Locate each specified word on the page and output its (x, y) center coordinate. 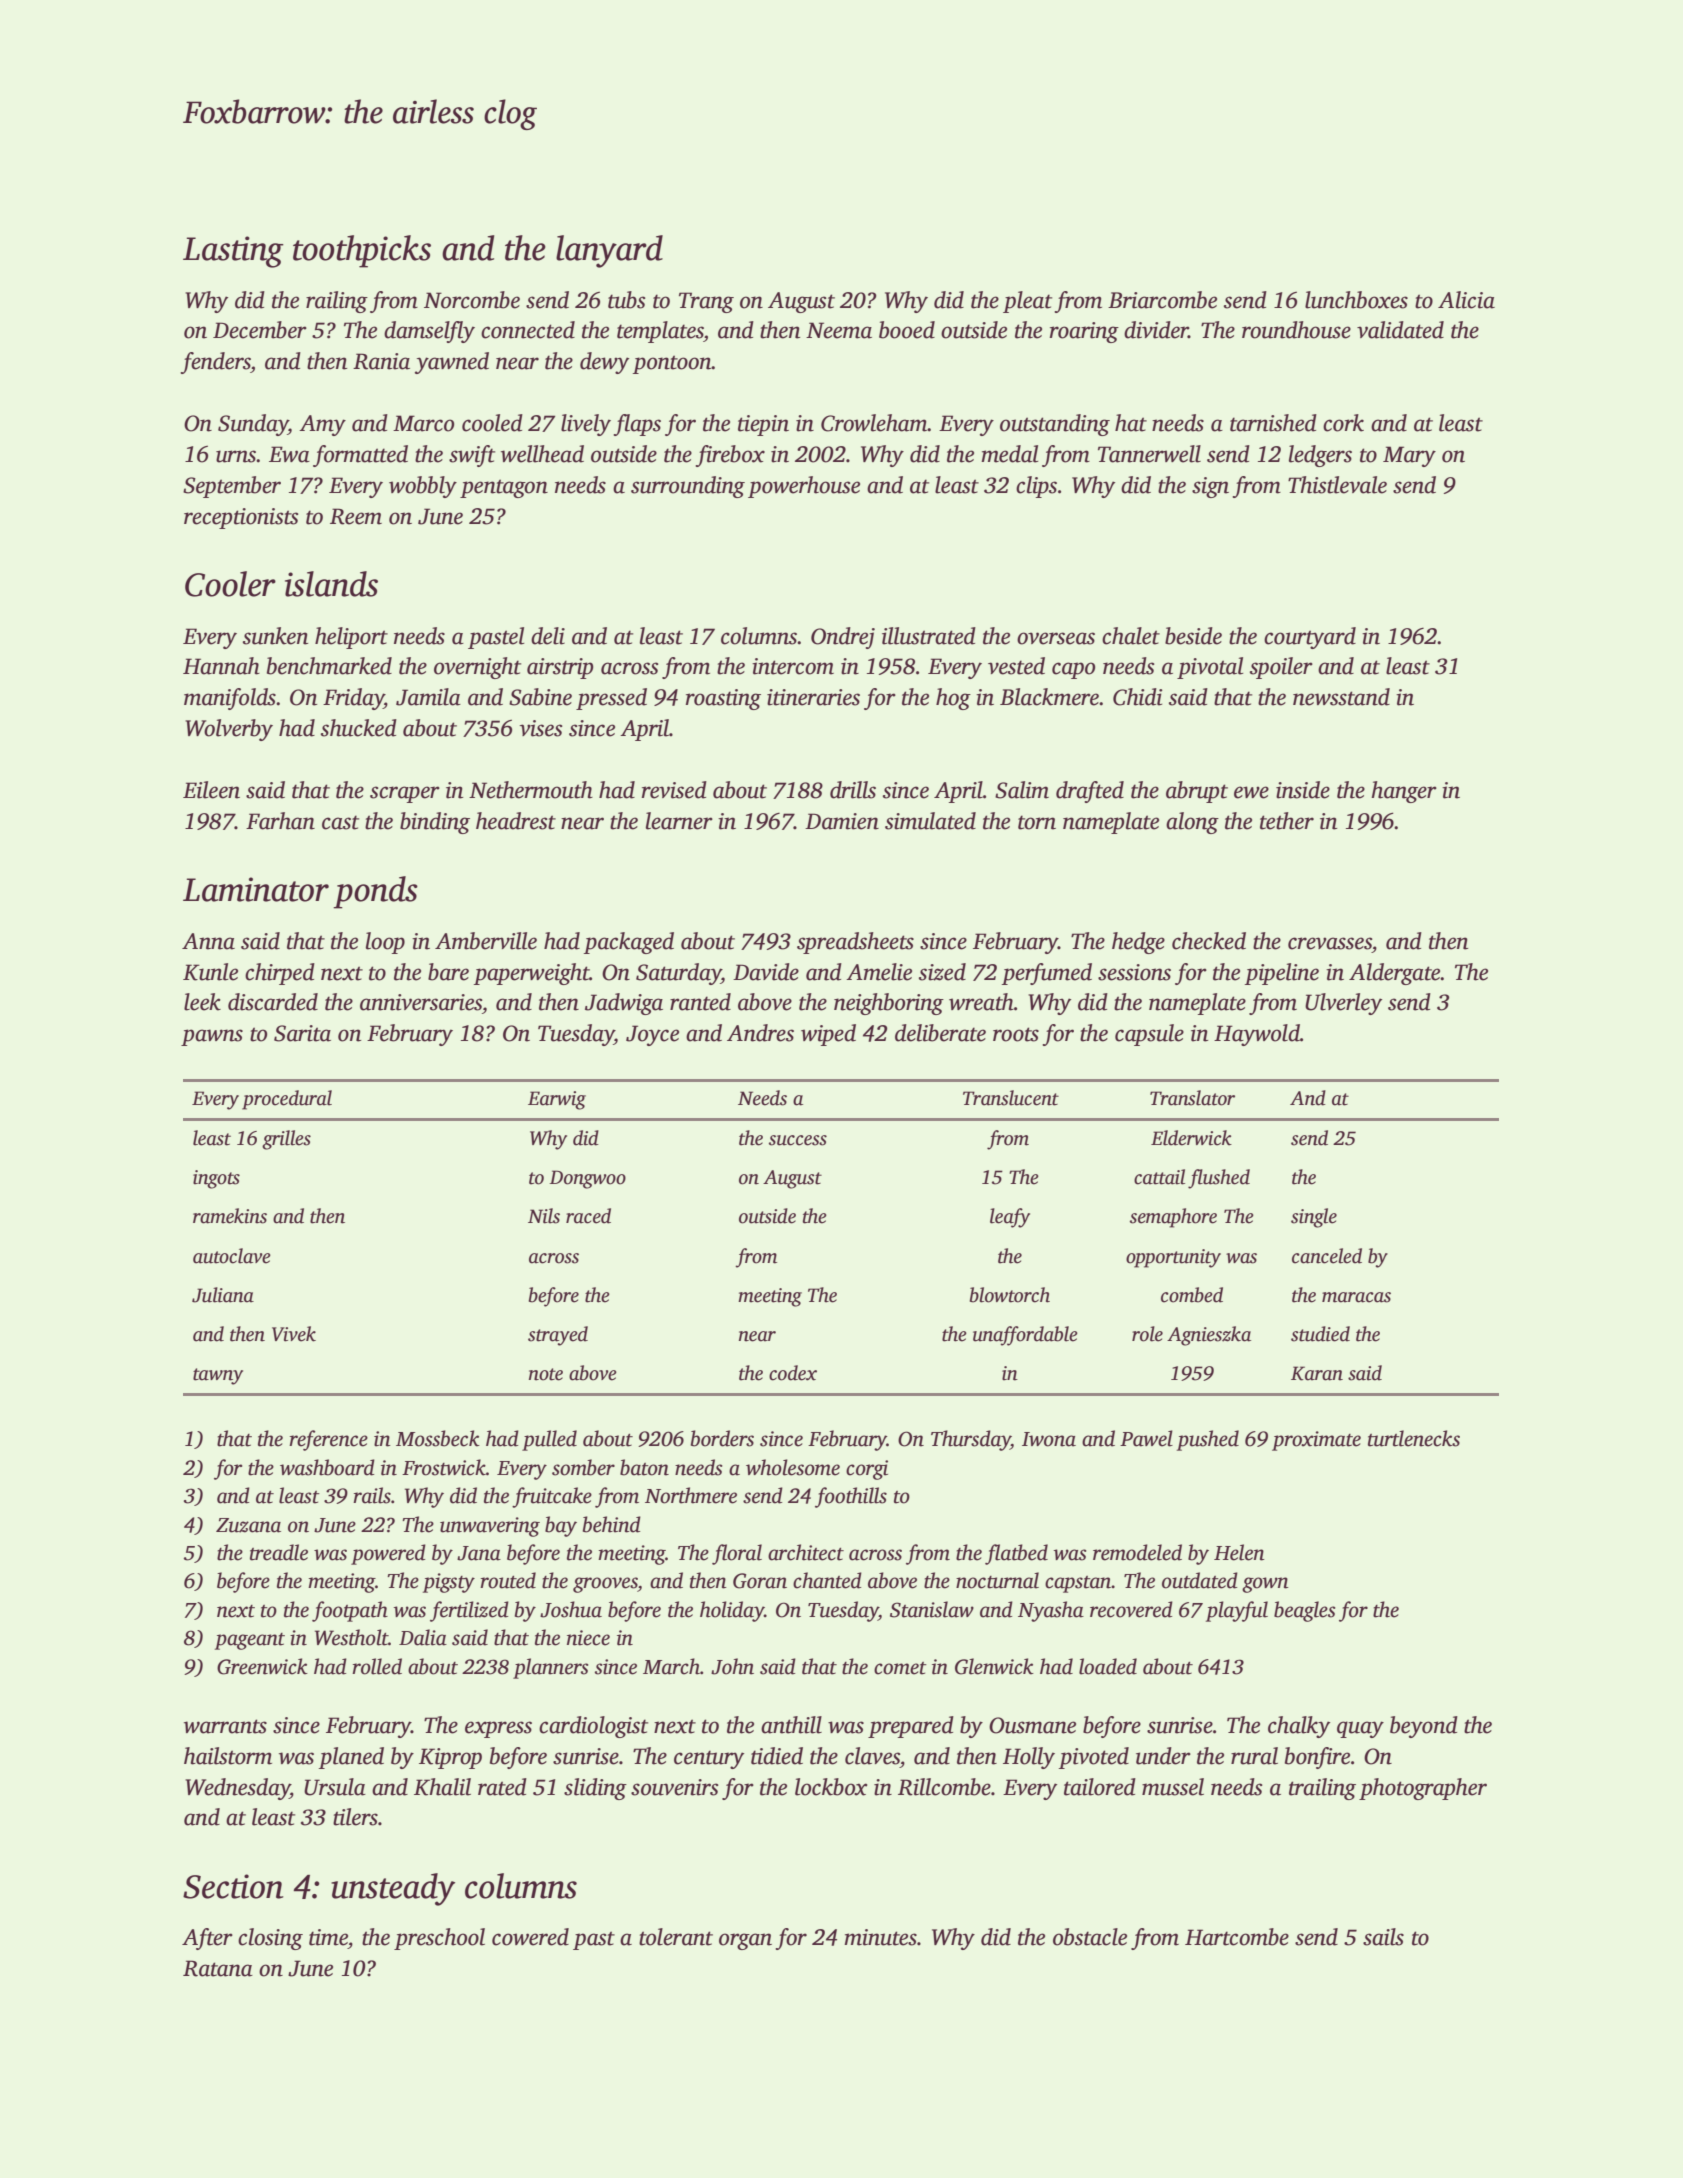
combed (1192, 1295)
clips (1036, 487)
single (1314, 1218)
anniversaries (421, 1002)
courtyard (1310, 638)
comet (900, 1668)
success (798, 1140)
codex (793, 1373)
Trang (706, 302)
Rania (381, 361)
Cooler (230, 584)
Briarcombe (1162, 300)
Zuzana (248, 1525)
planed (351, 1758)
